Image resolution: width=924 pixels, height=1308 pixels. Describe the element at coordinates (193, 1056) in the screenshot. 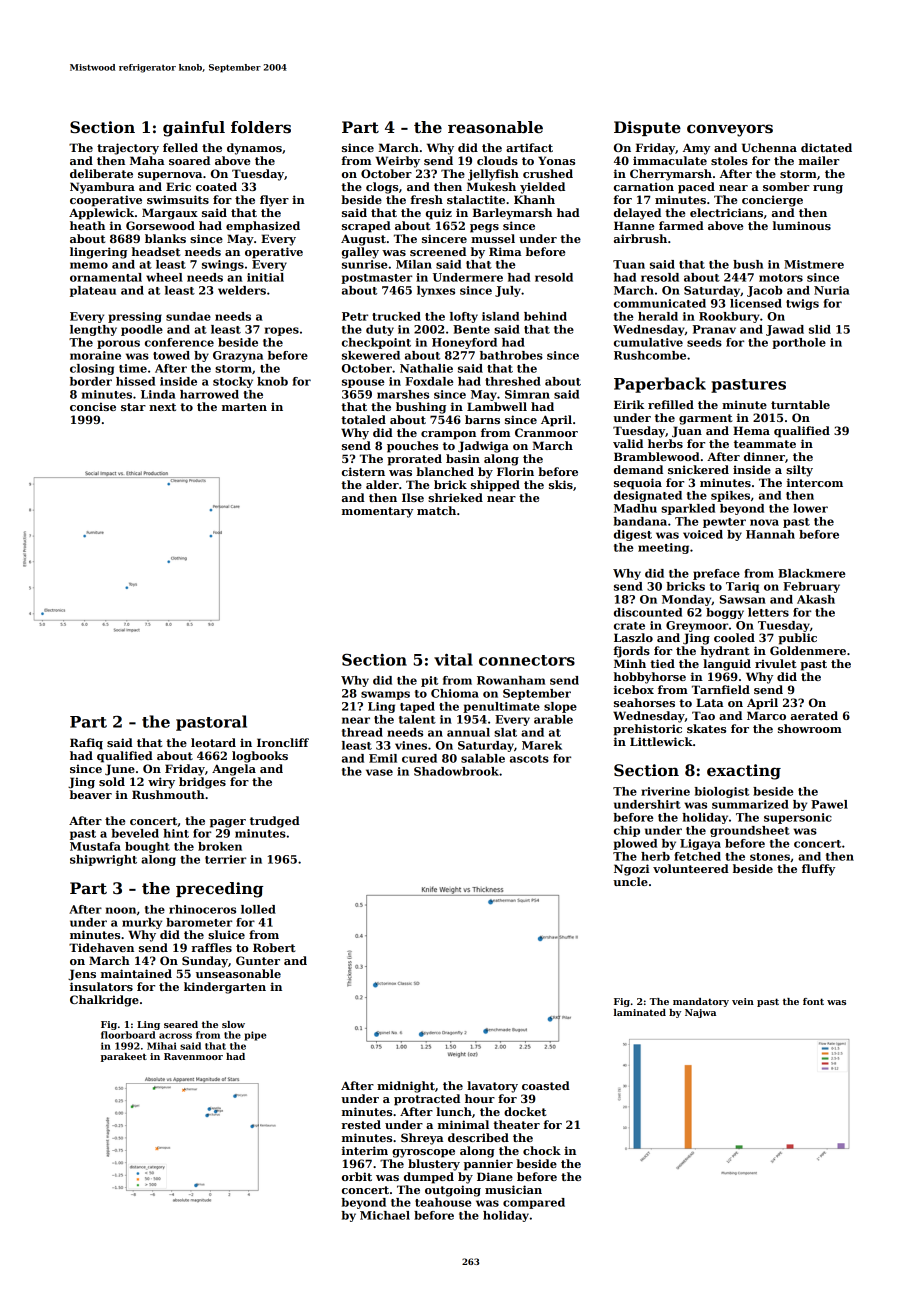

I see `Ravenmoor` at that location.
